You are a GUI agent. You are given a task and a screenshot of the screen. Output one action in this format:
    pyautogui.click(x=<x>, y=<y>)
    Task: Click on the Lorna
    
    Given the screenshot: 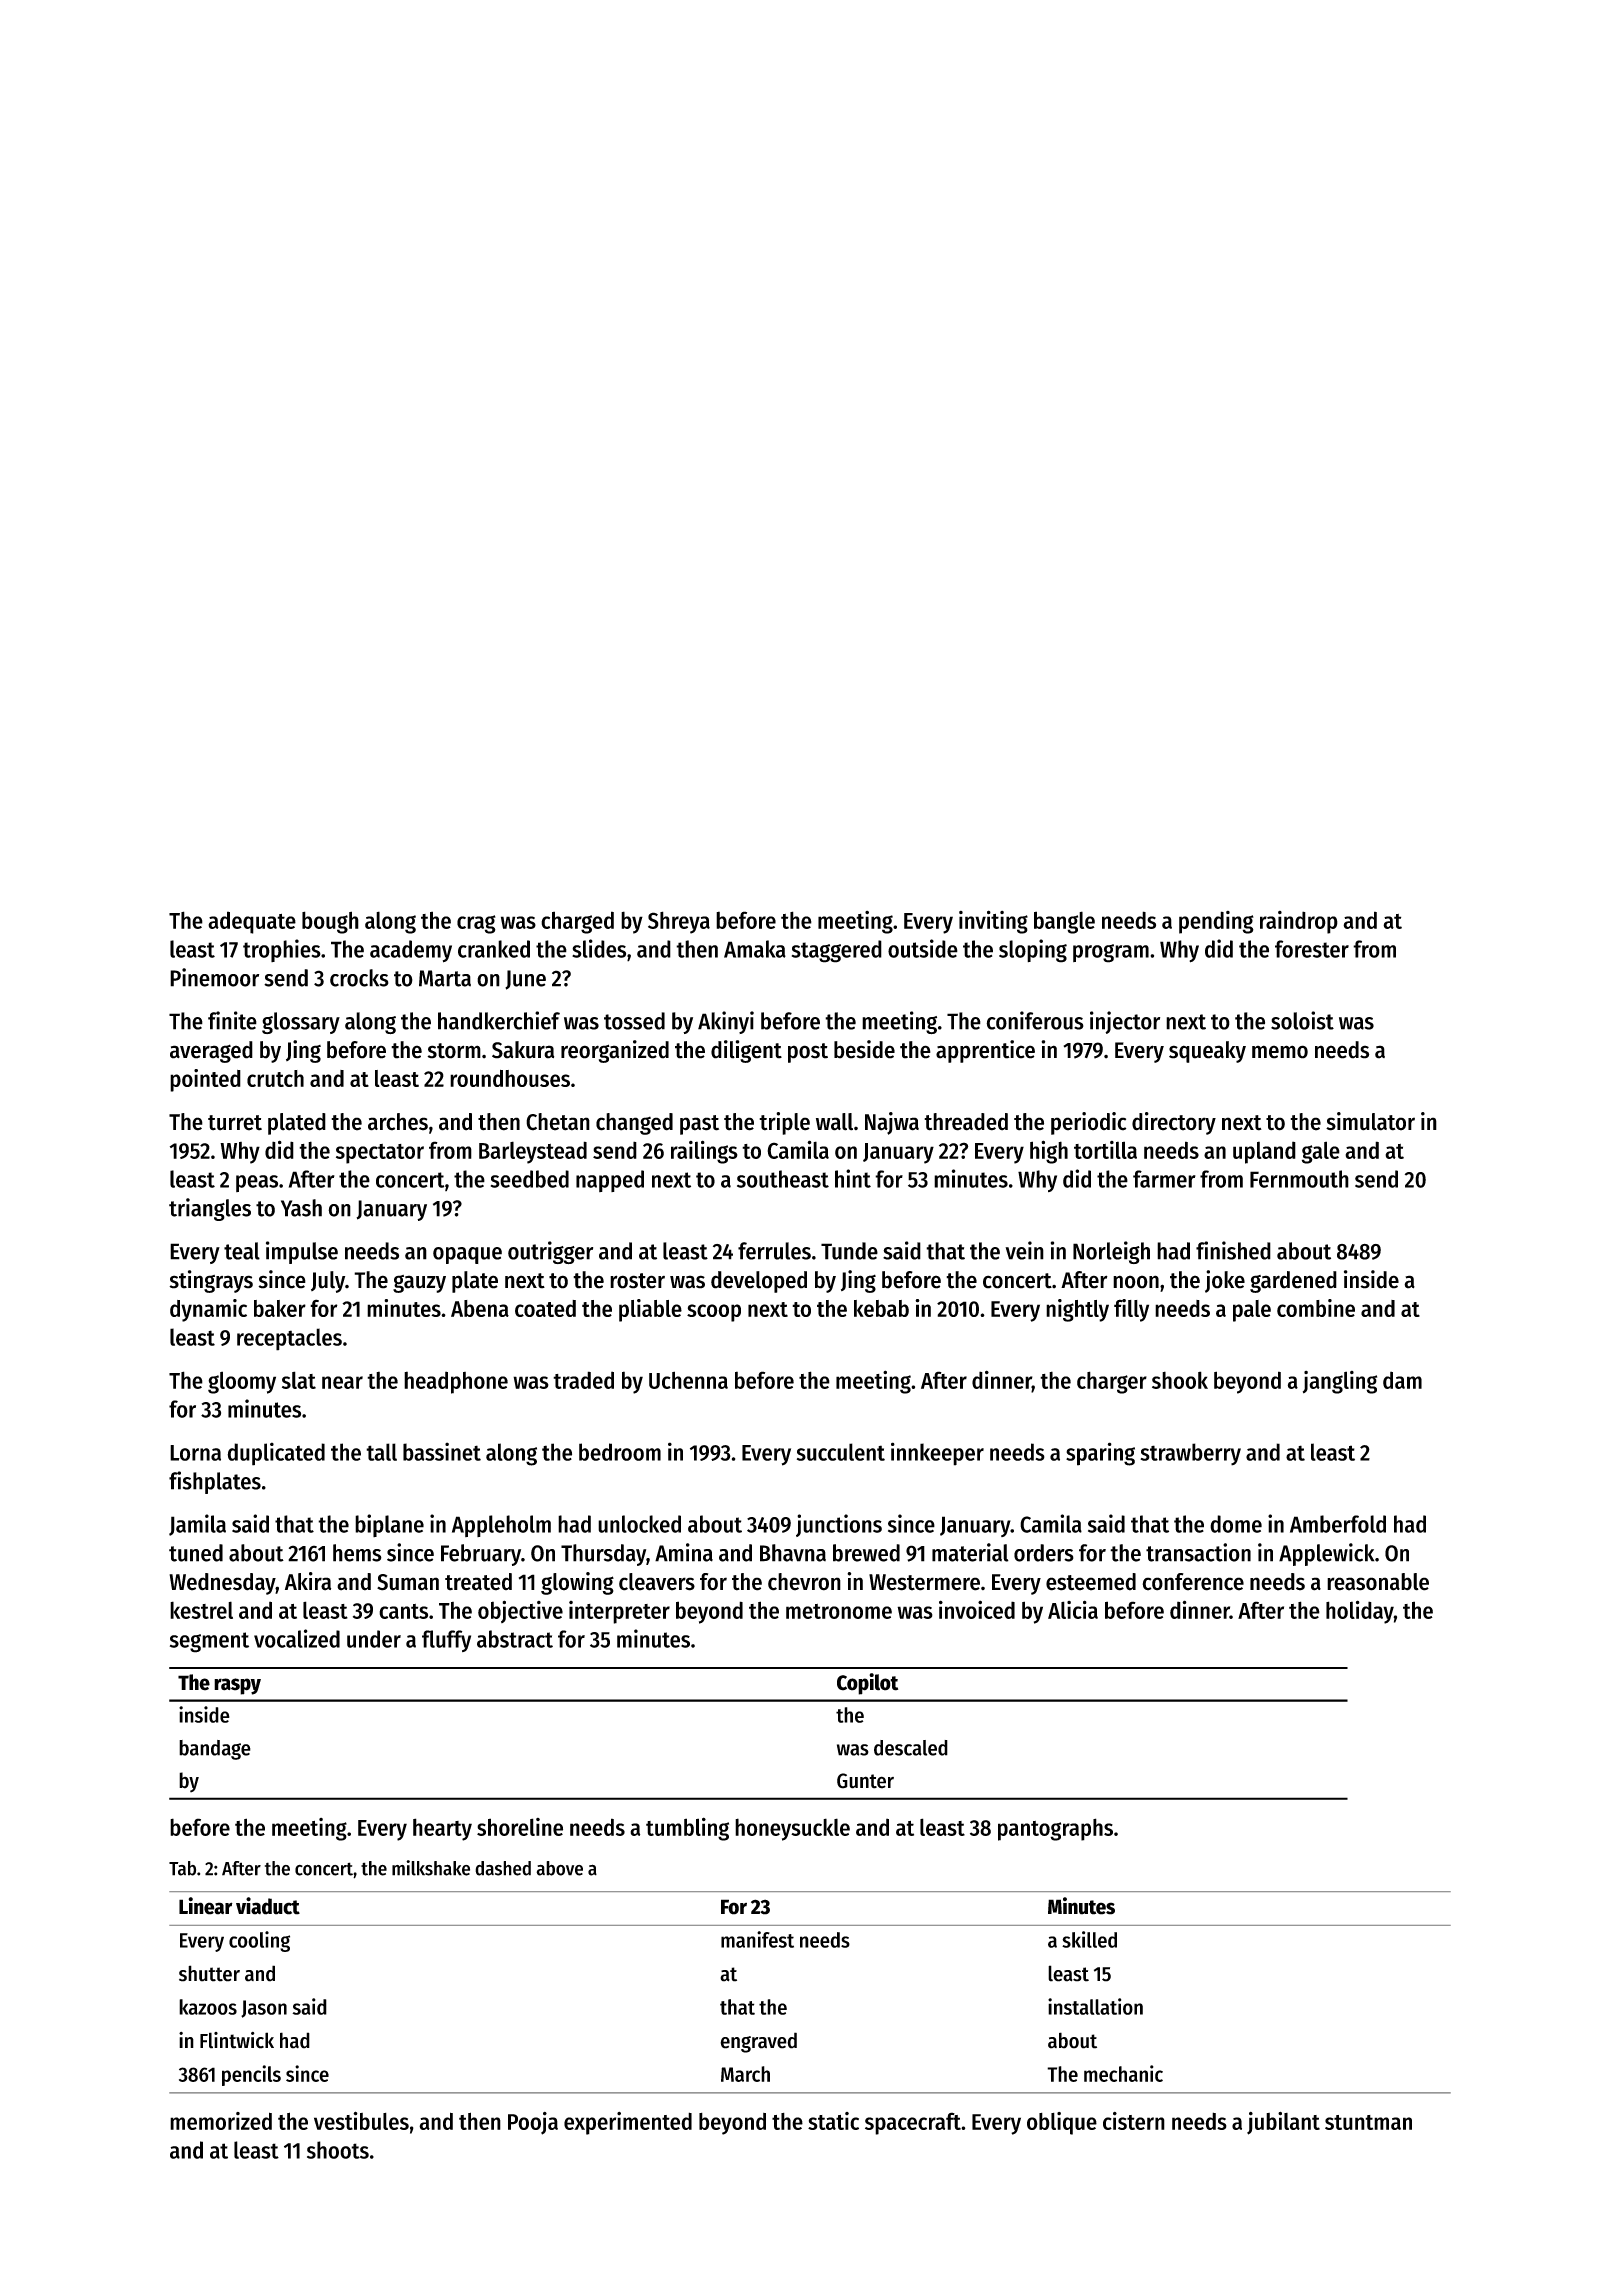 What is the action you would take?
    pyautogui.click(x=195, y=1453)
